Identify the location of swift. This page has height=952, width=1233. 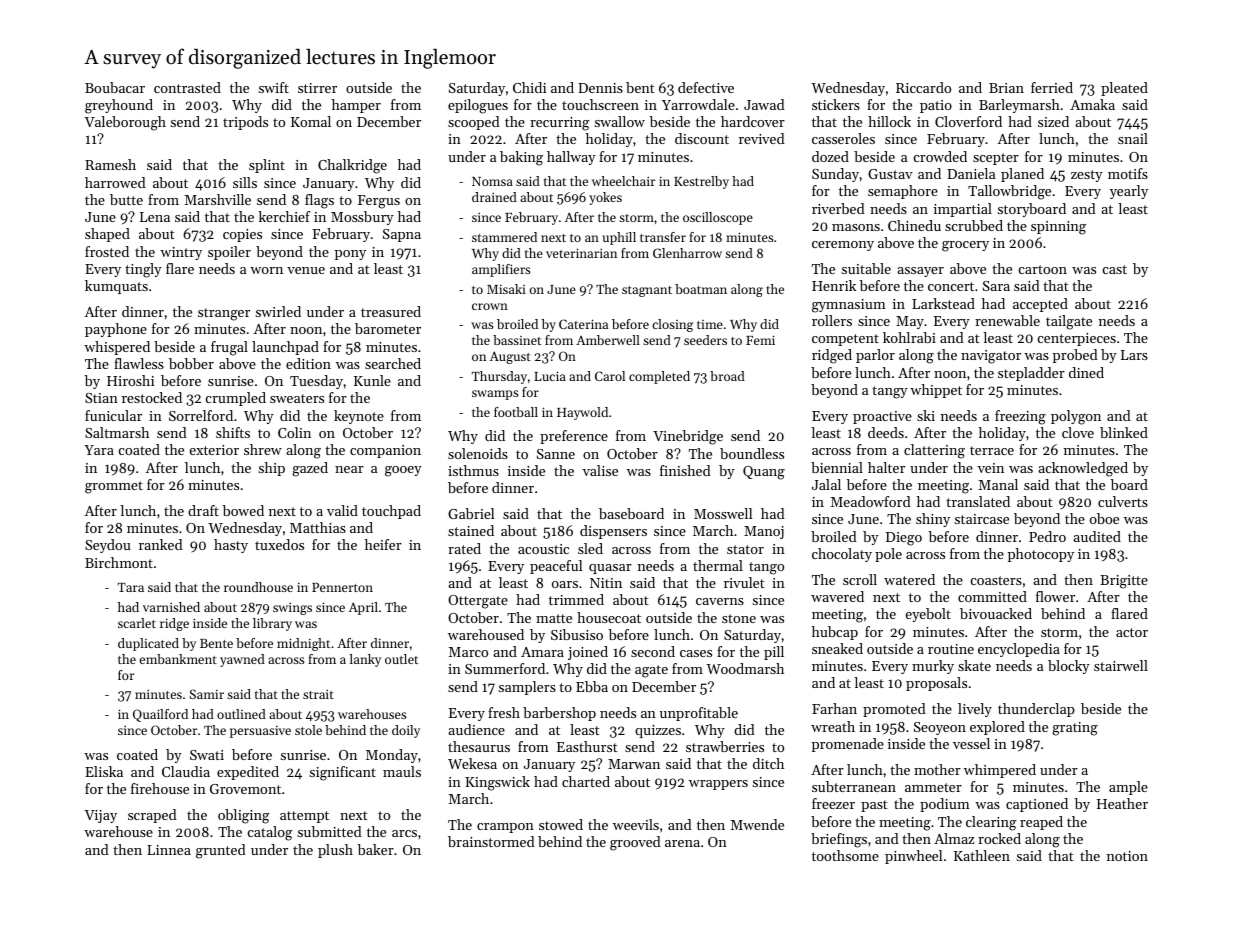
(274, 87).
